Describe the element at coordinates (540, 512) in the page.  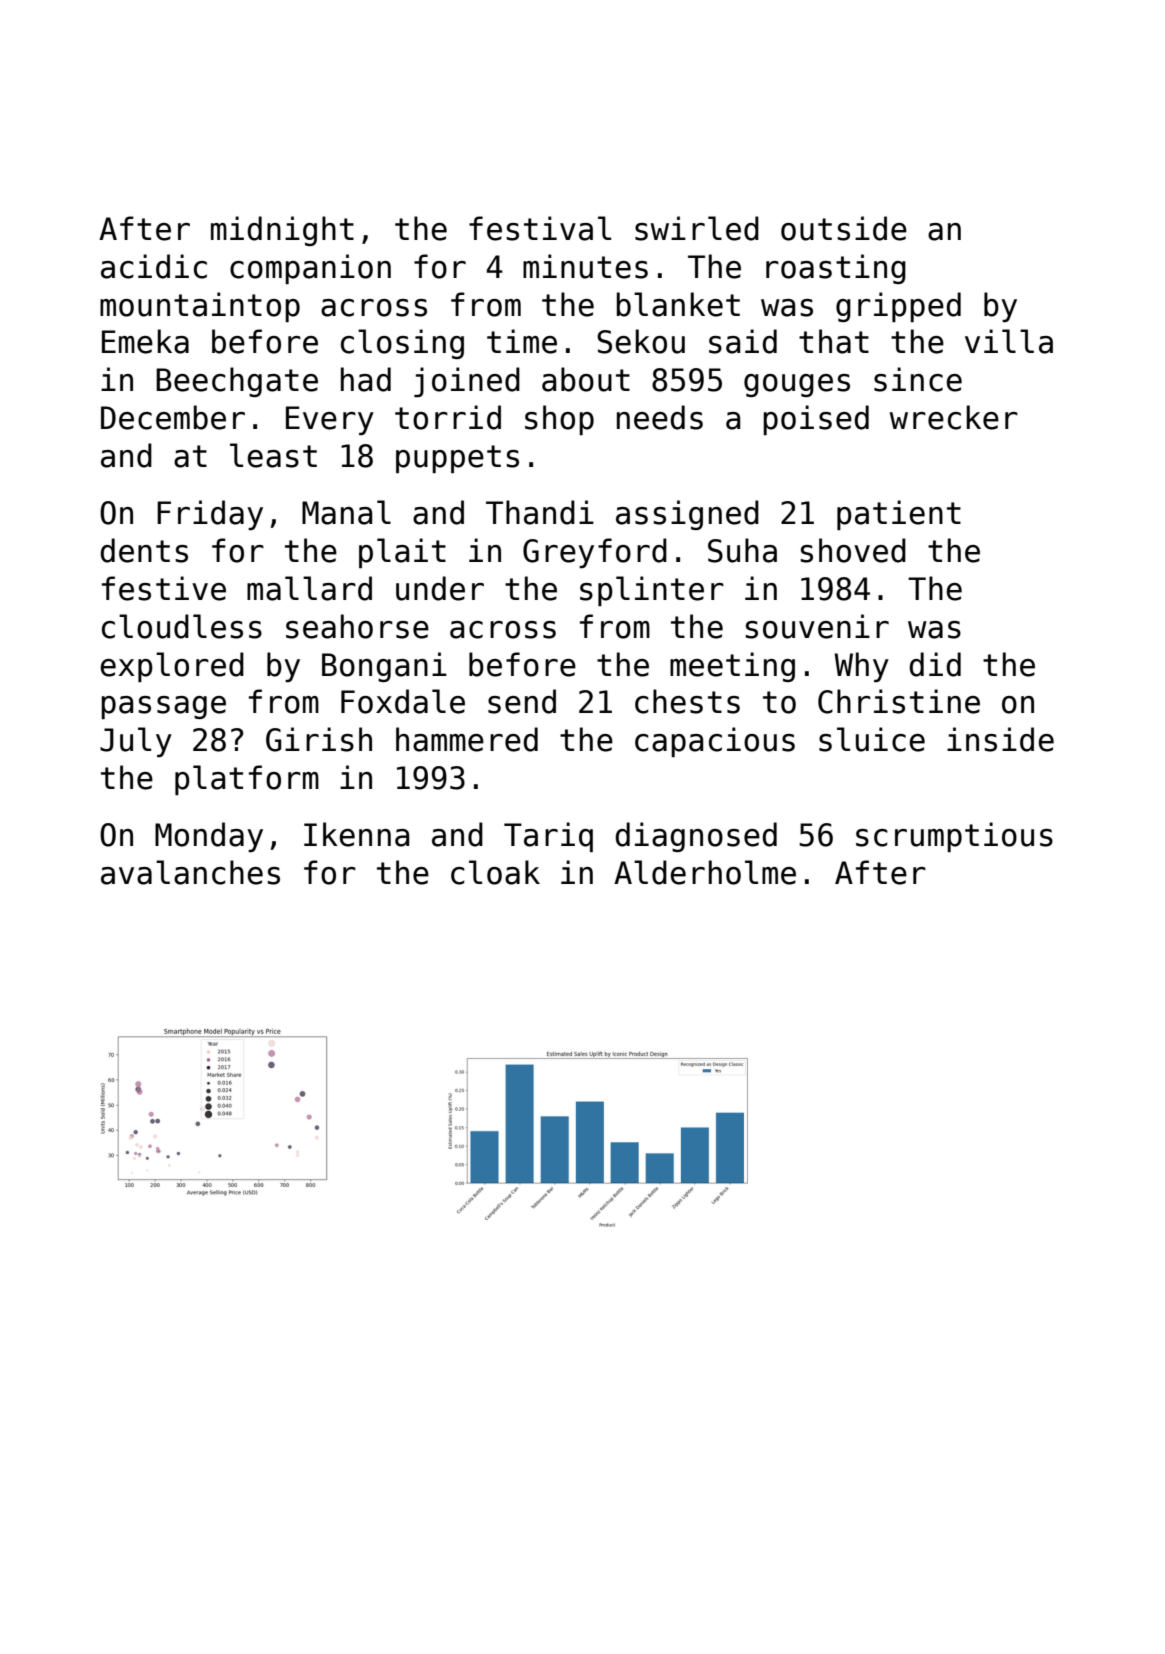
I see `Thandi` at that location.
